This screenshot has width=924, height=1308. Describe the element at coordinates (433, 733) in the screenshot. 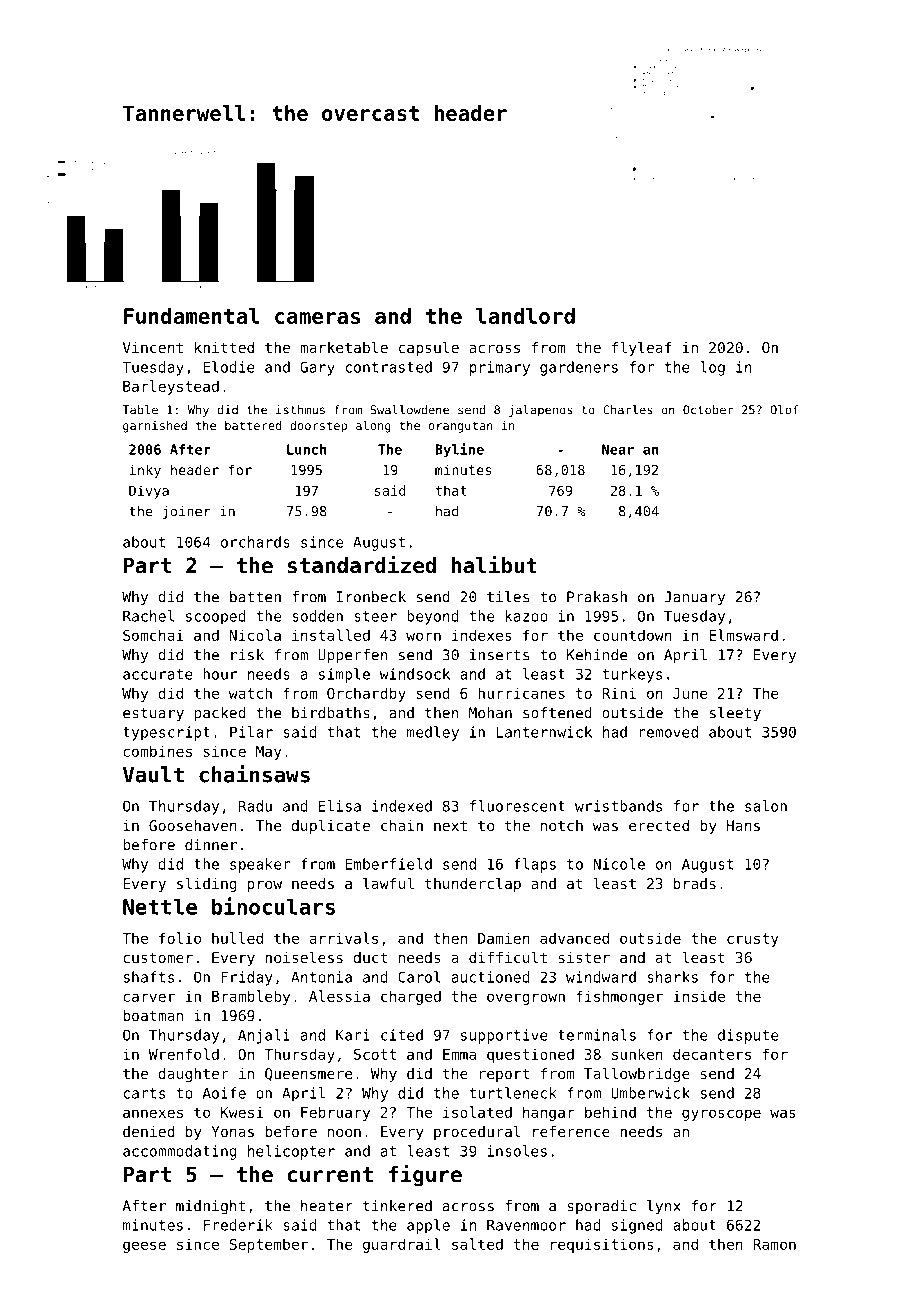

I see `medley` at that location.
